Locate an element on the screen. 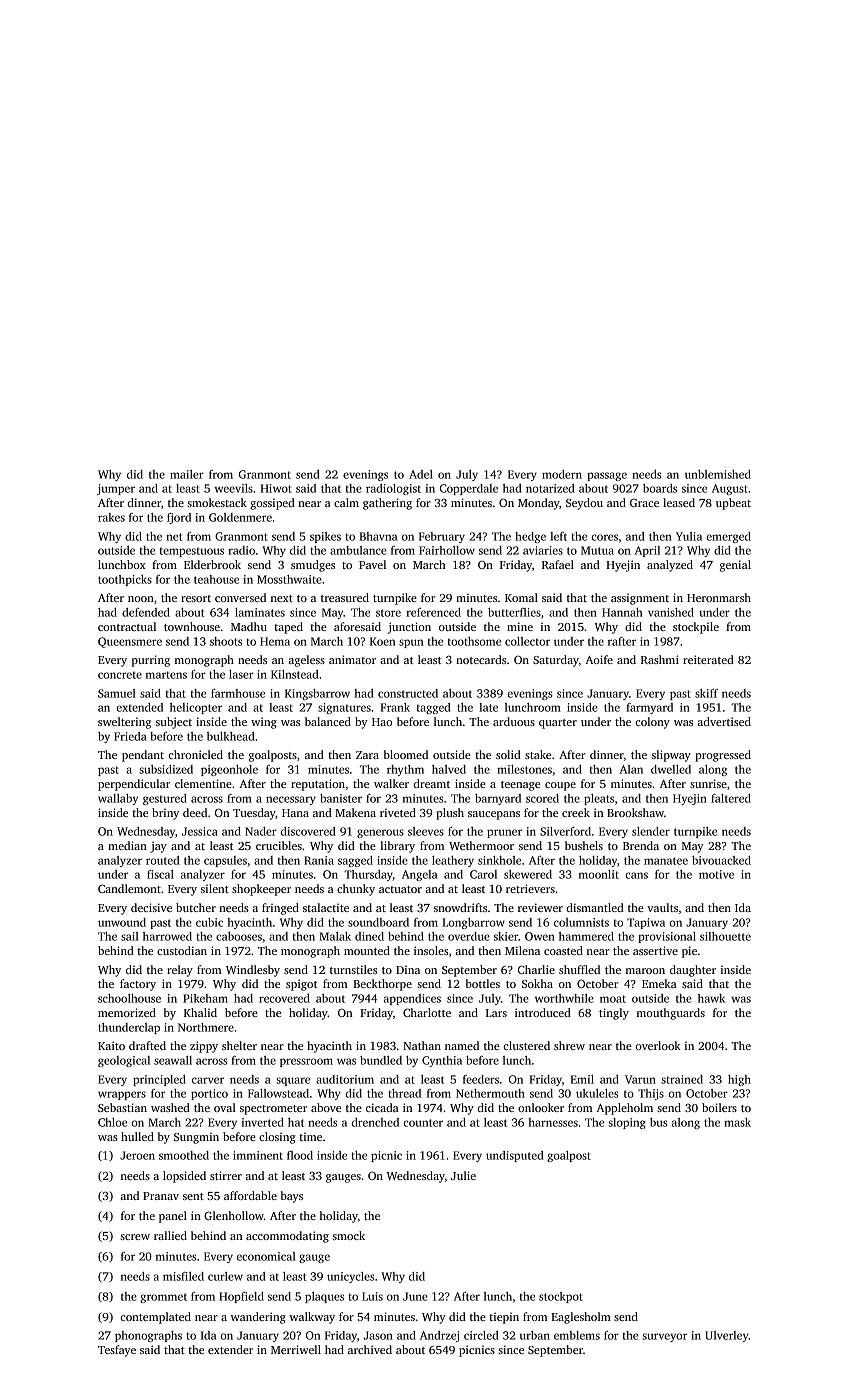  Adel is located at coordinates (421, 474).
